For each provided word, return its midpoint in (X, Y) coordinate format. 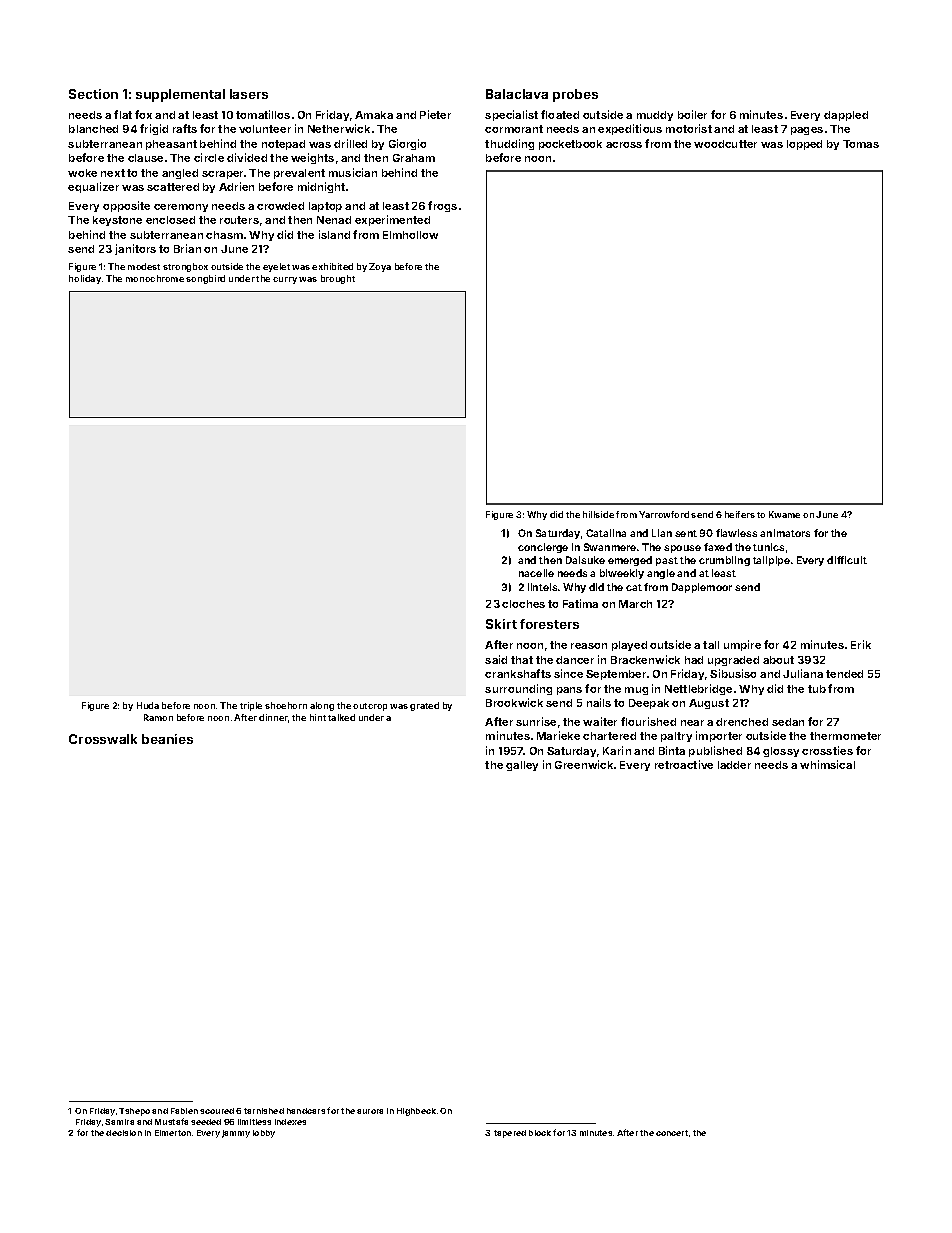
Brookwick (514, 702)
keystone (117, 221)
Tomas (861, 144)
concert (672, 1133)
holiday (85, 279)
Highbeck (416, 1112)
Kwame (784, 514)
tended (844, 674)
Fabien (184, 1111)
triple (251, 706)
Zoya (380, 267)
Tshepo (134, 1112)
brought (338, 279)
